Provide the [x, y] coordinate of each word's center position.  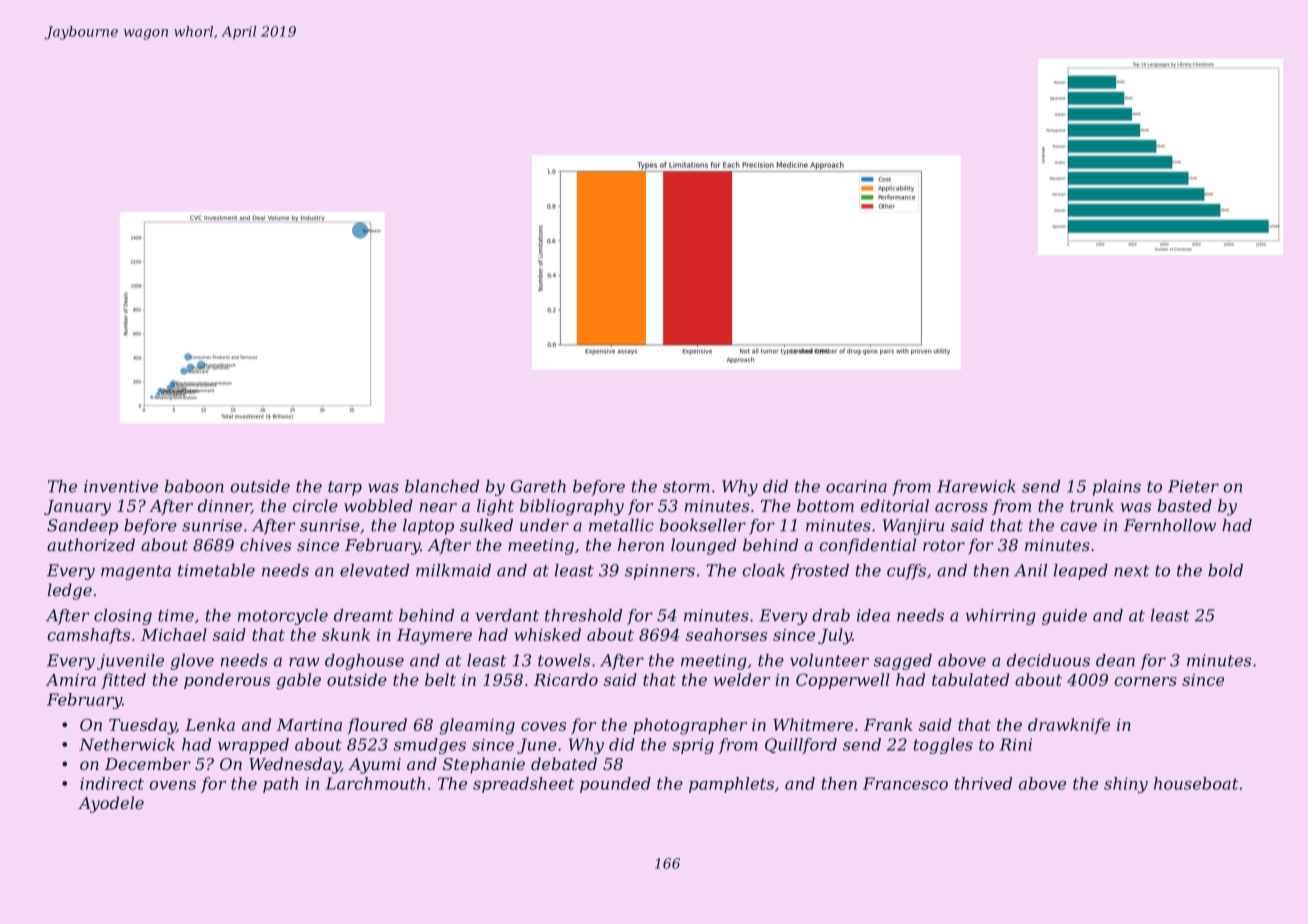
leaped [1081, 572]
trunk [1092, 505]
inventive [121, 486]
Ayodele [111, 804]
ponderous [227, 681]
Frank [888, 724]
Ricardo [566, 679]
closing [123, 617]
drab [831, 615]
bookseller [703, 525]
